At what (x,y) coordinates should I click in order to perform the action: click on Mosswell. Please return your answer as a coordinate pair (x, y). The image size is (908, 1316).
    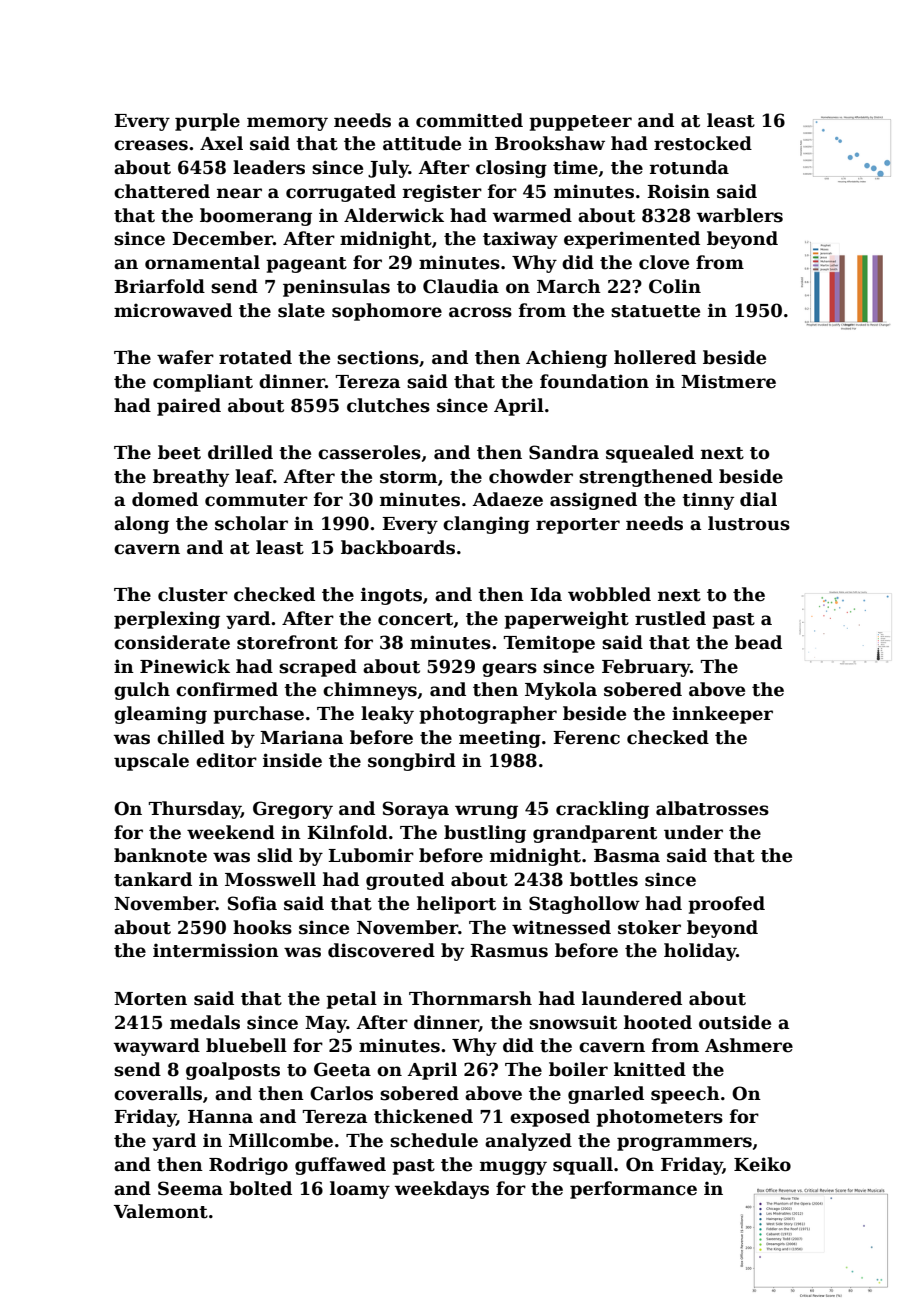
    Looking at the image, I should click on (270, 879).
